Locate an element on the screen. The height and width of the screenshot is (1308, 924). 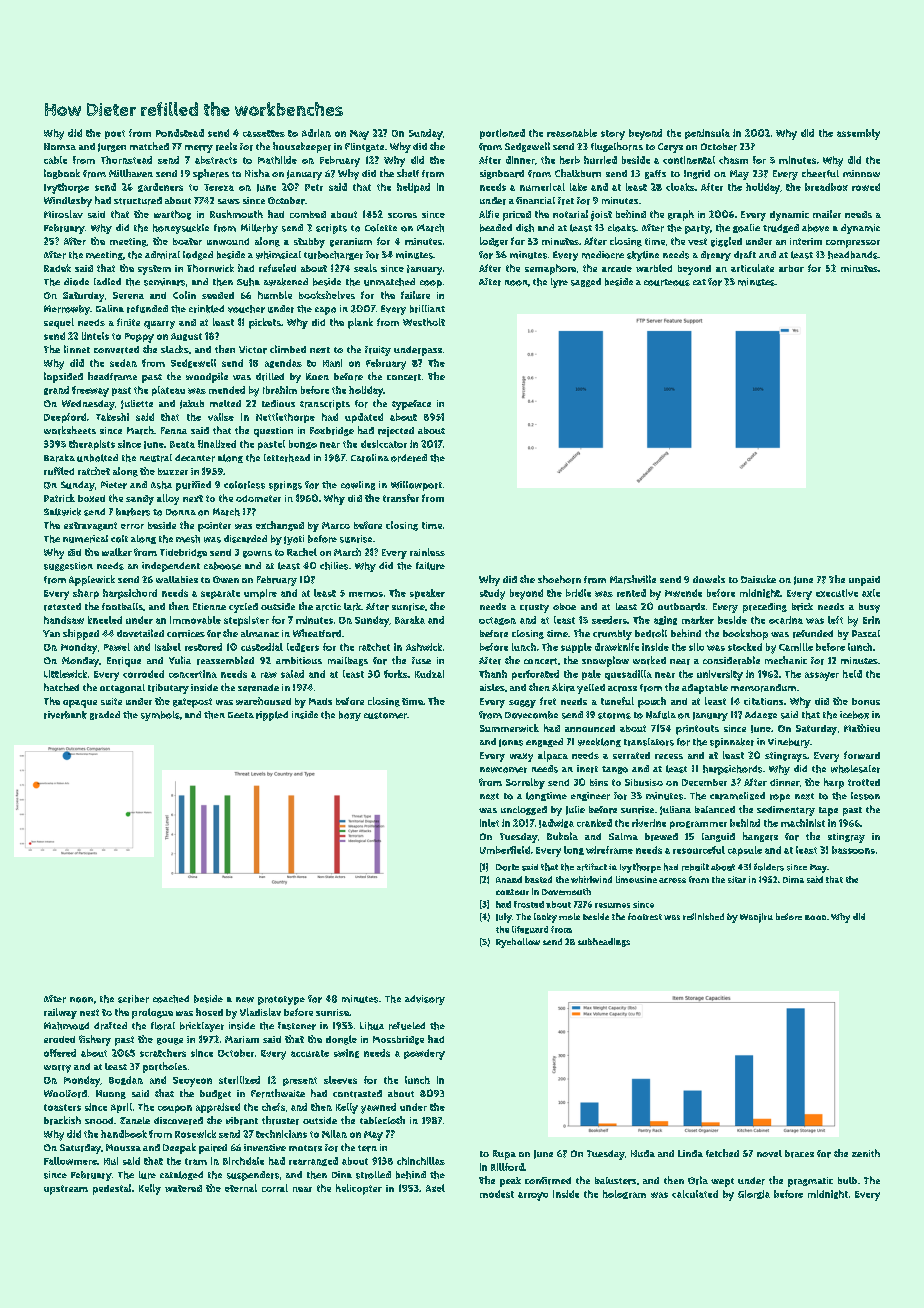
party is located at coordinates (697, 229).
